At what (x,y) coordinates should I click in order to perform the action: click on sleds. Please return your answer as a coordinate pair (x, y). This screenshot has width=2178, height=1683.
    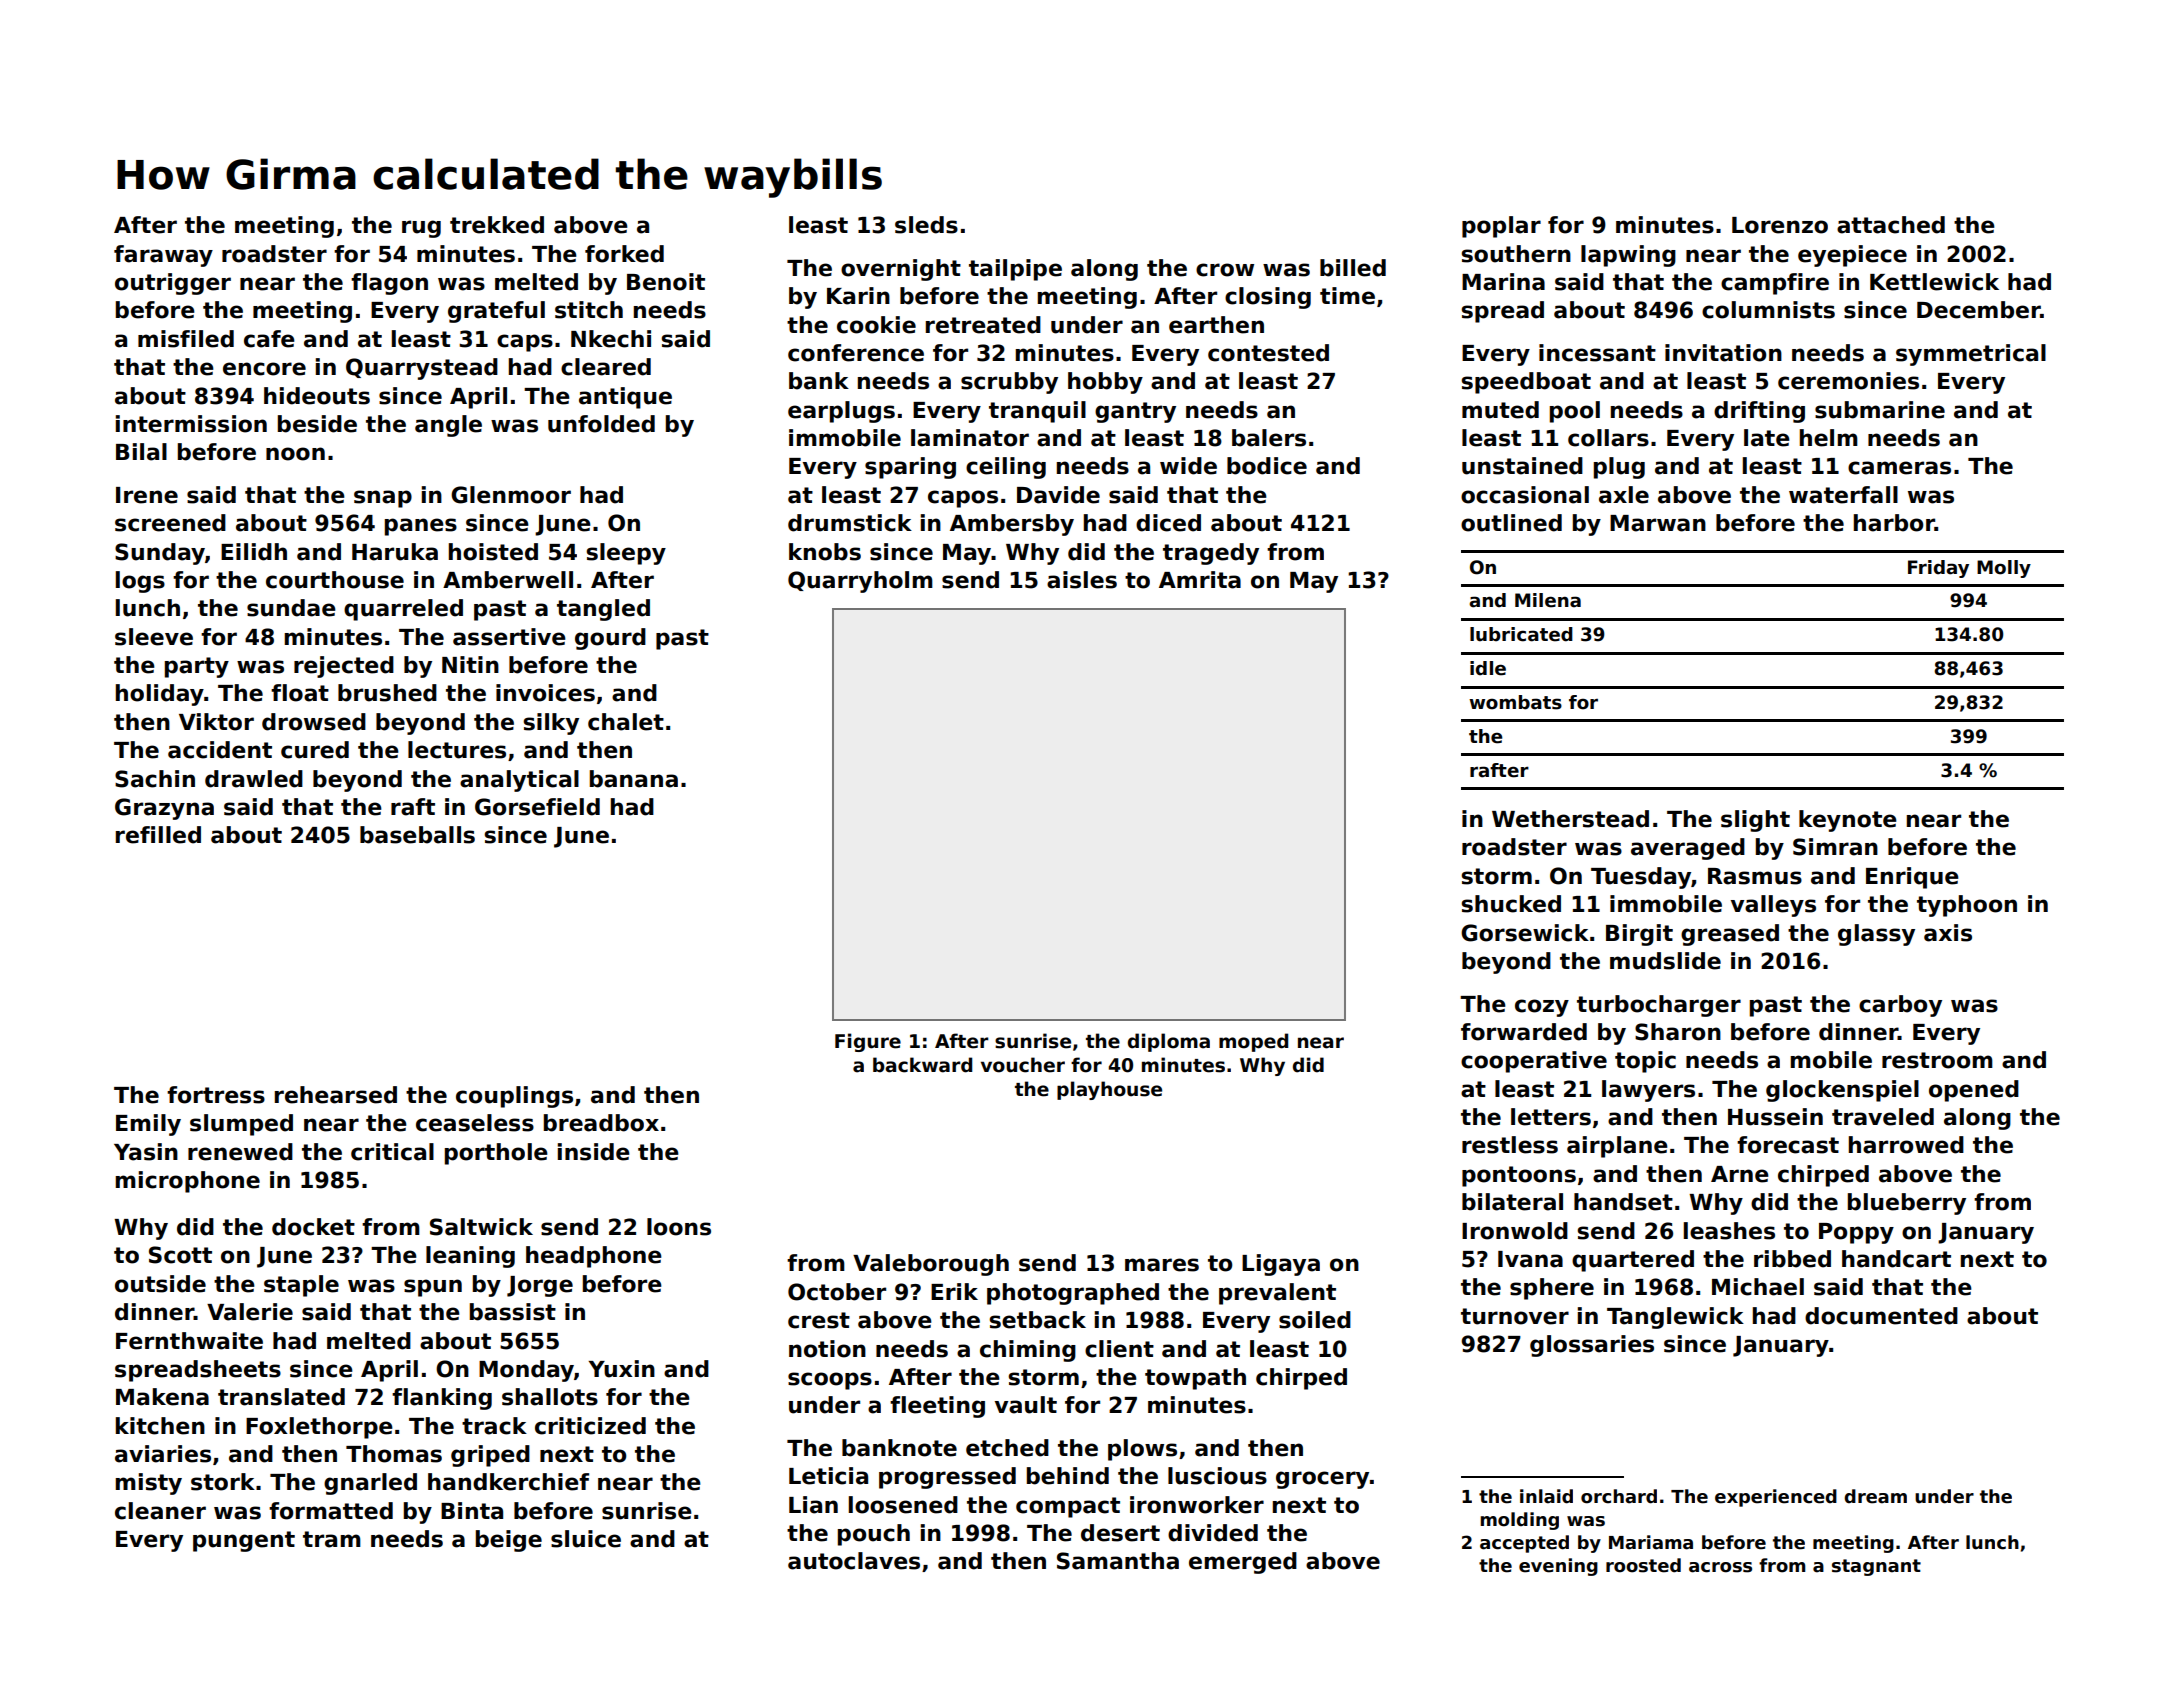
    Looking at the image, I should click on (926, 225).
